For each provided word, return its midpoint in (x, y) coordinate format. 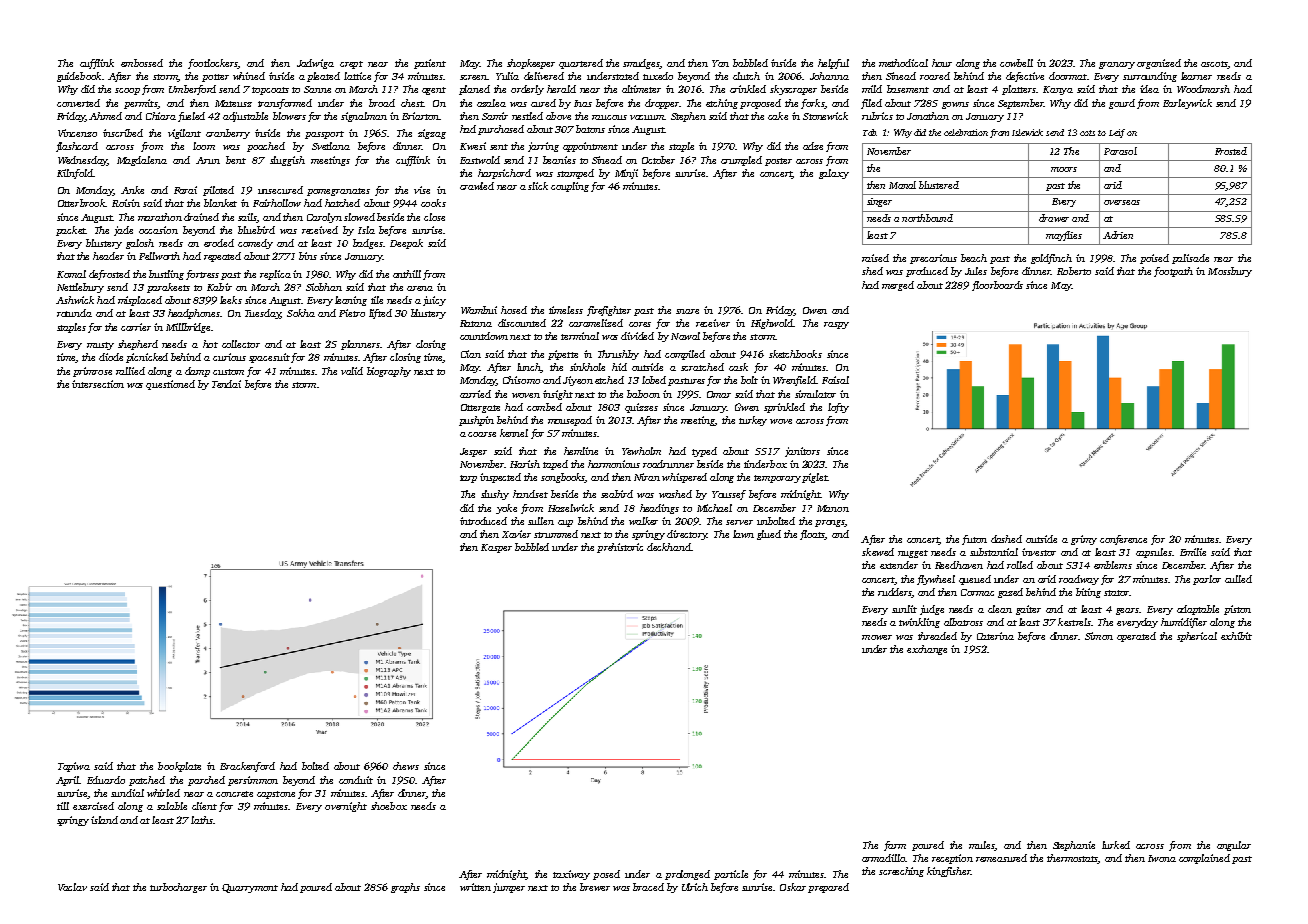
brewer (595, 887)
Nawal (685, 336)
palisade (1190, 259)
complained (1204, 859)
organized (1159, 64)
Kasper (496, 548)
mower (877, 637)
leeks (231, 300)
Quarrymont (250, 888)
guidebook (79, 77)
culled (1238, 579)
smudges (641, 64)
